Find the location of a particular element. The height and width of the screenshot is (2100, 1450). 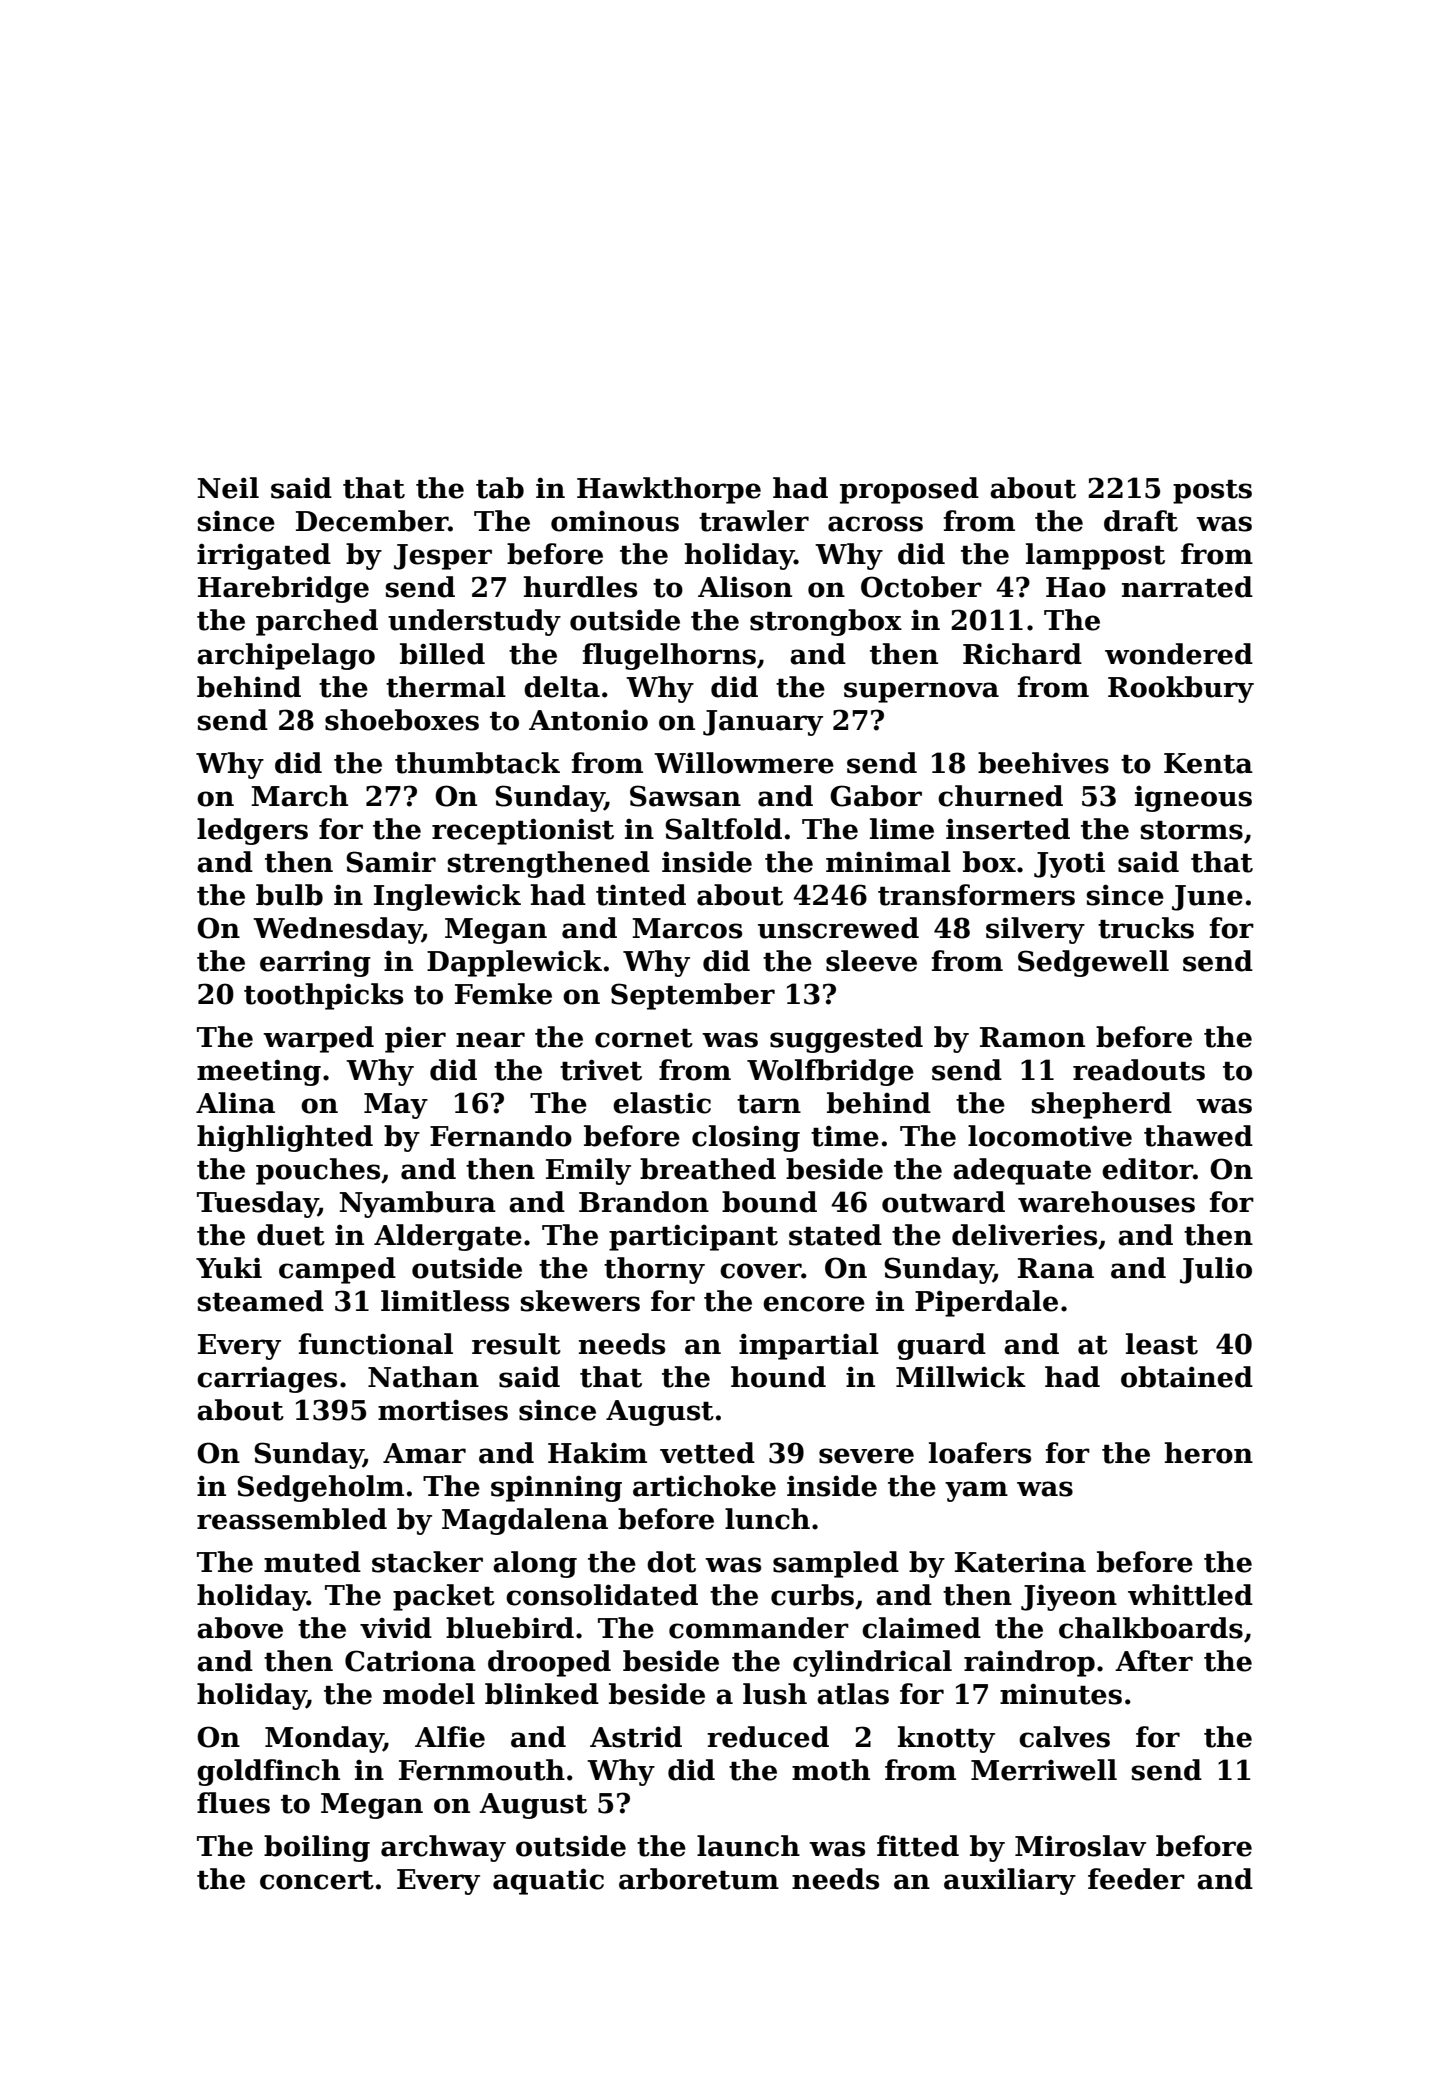

dot is located at coordinates (671, 1562).
